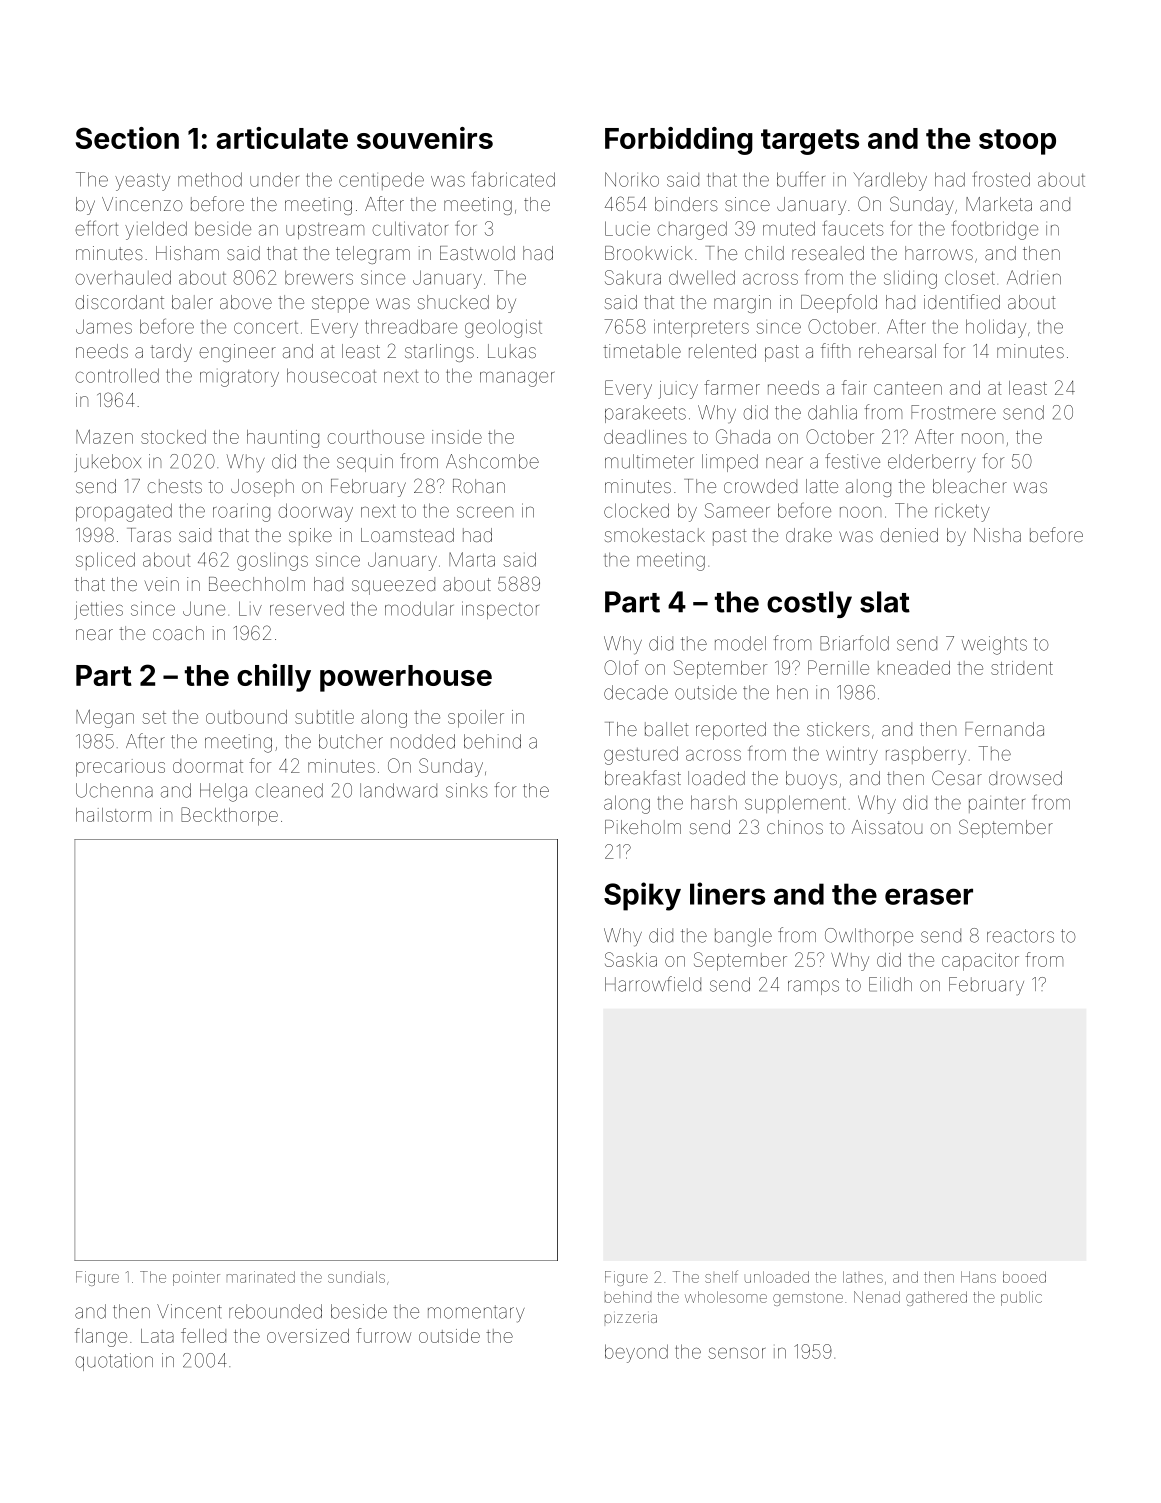  What do you see at coordinates (1020, 936) in the screenshot?
I see `reactors` at bounding box center [1020, 936].
